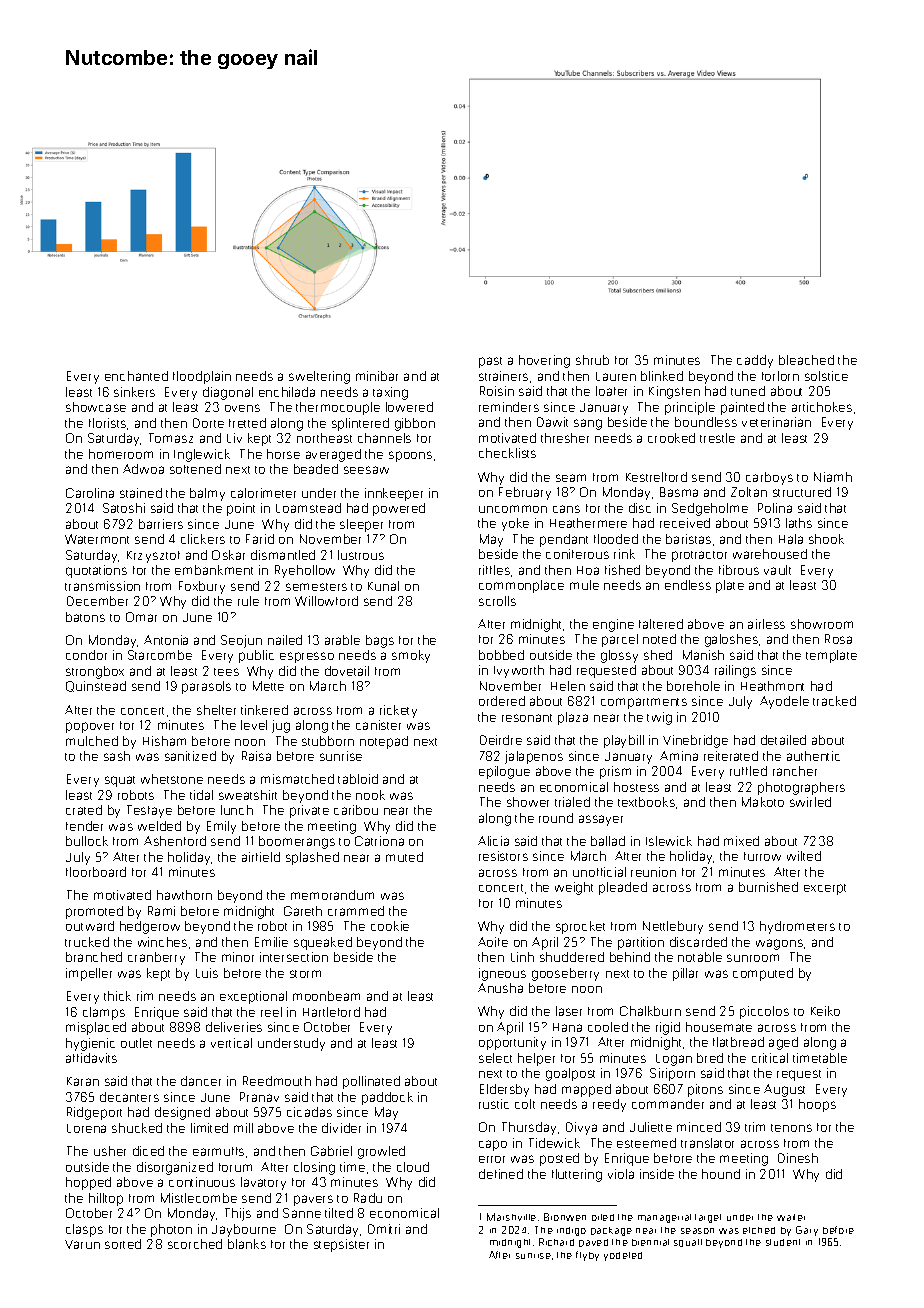 The width and height of the screenshot is (924, 1308). Describe the element at coordinates (84, 1230) in the screenshot. I see `clasps` at that location.
